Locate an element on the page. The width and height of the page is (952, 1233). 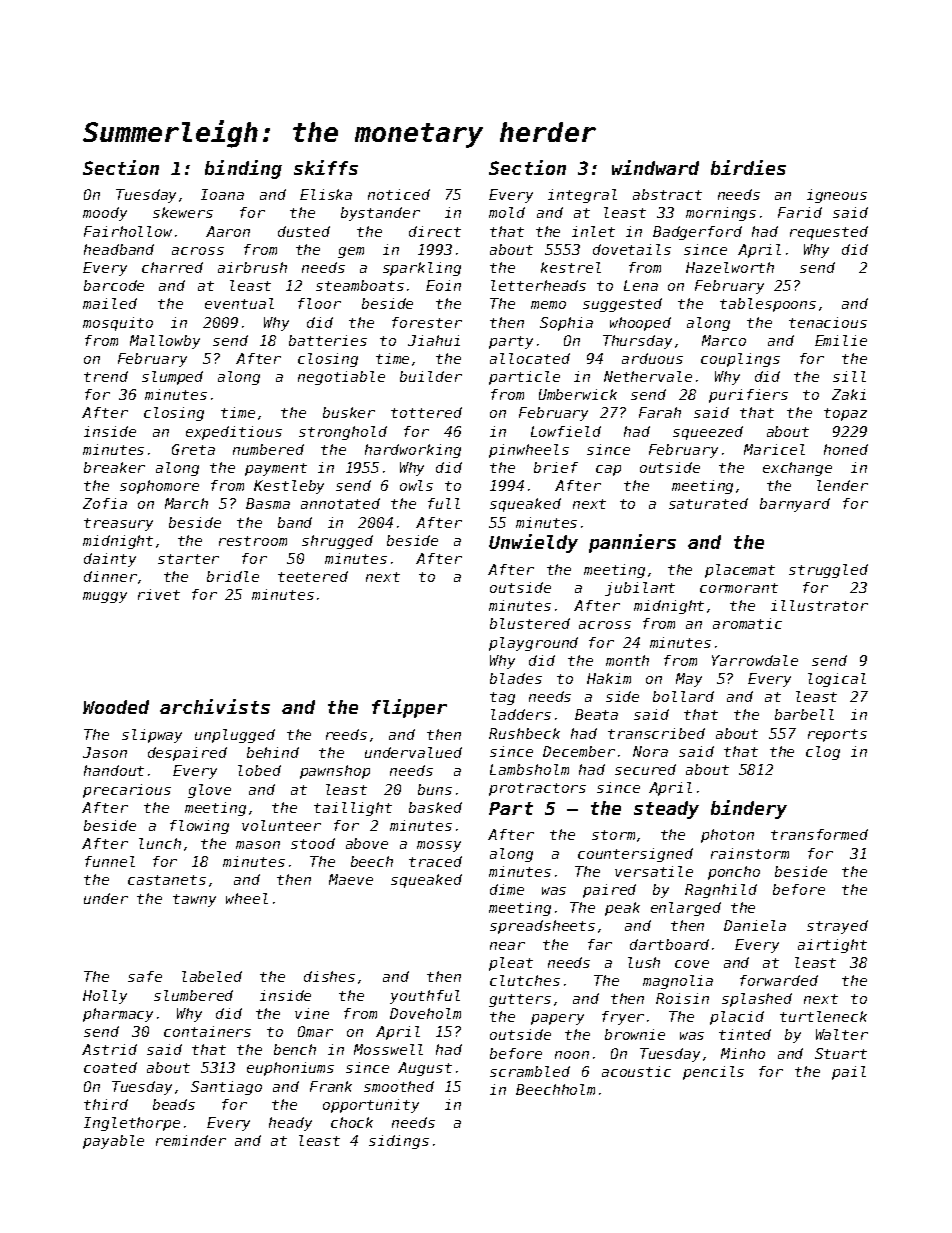
birdies is located at coordinates (748, 167).
